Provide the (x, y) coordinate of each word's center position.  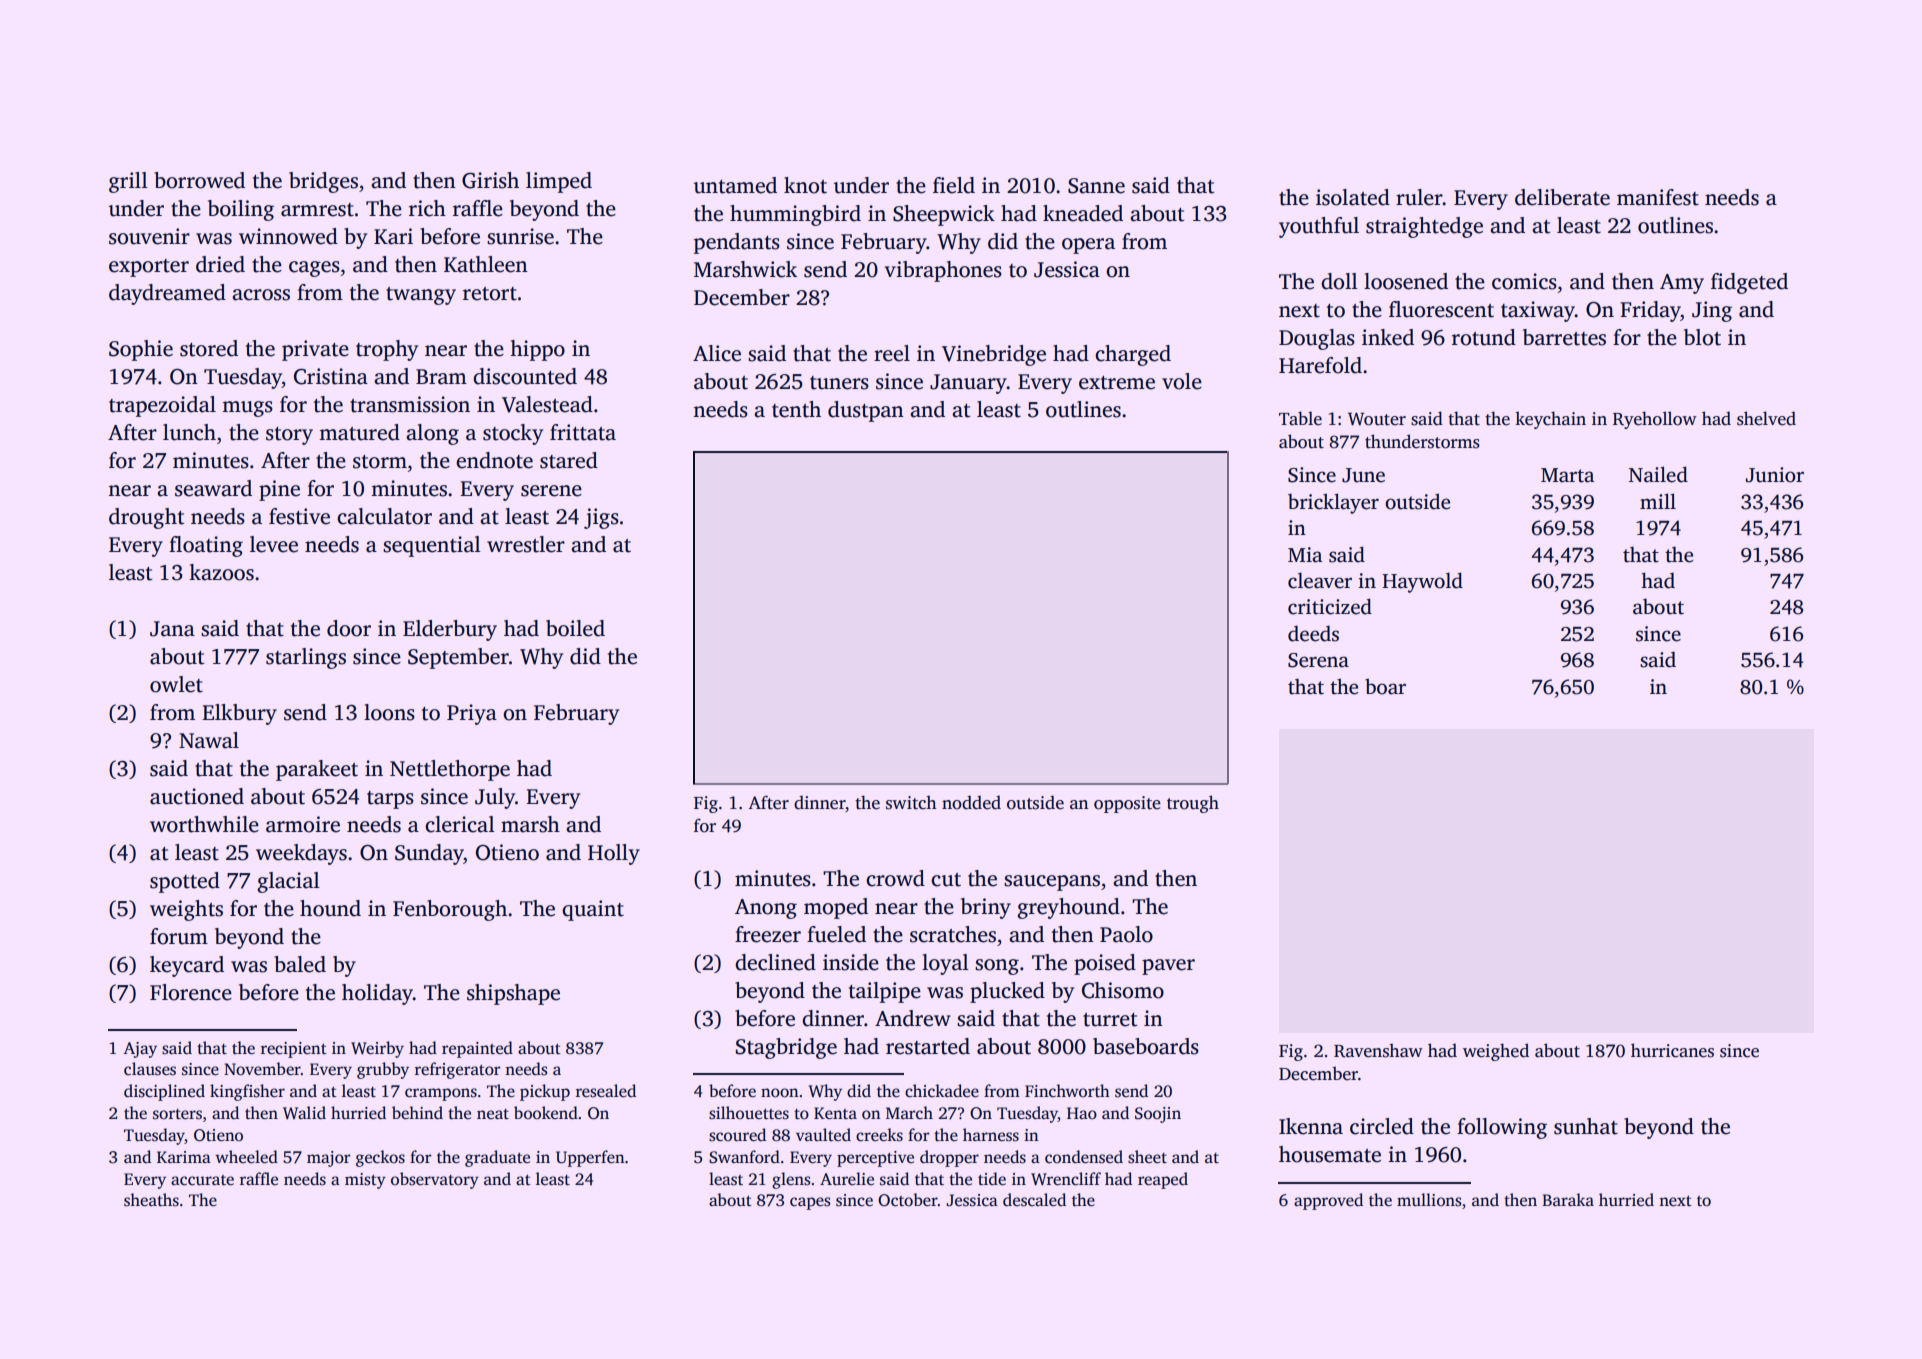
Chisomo (1123, 990)
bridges (323, 182)
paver (1168, 967)
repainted (477, 1049)
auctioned (197, 796)
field (954, 185)
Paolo (1126, 934)
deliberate (1562, 197)
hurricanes (1672, 1050)
